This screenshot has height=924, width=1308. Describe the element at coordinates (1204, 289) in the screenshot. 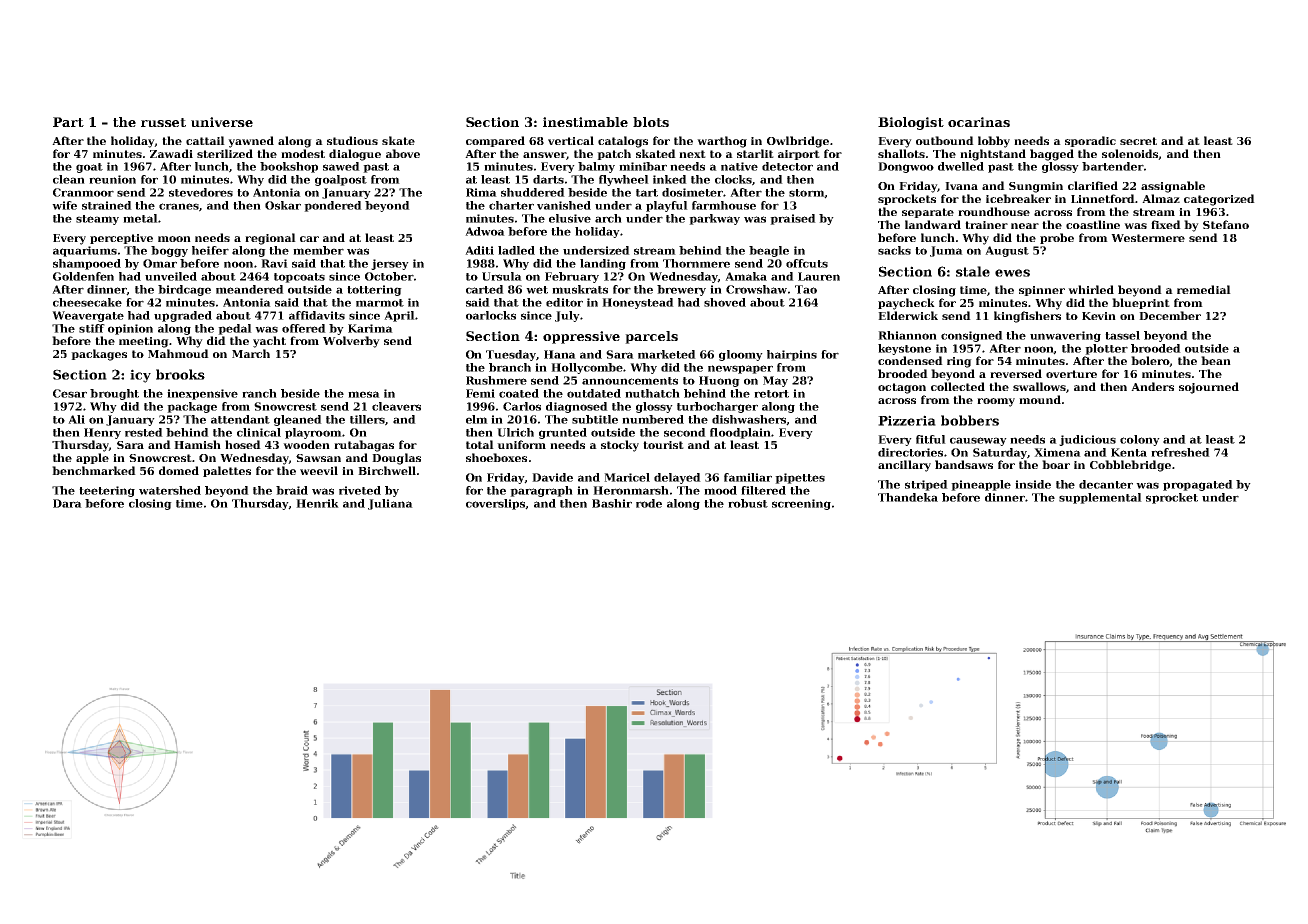

I see `remedial` at that location.
